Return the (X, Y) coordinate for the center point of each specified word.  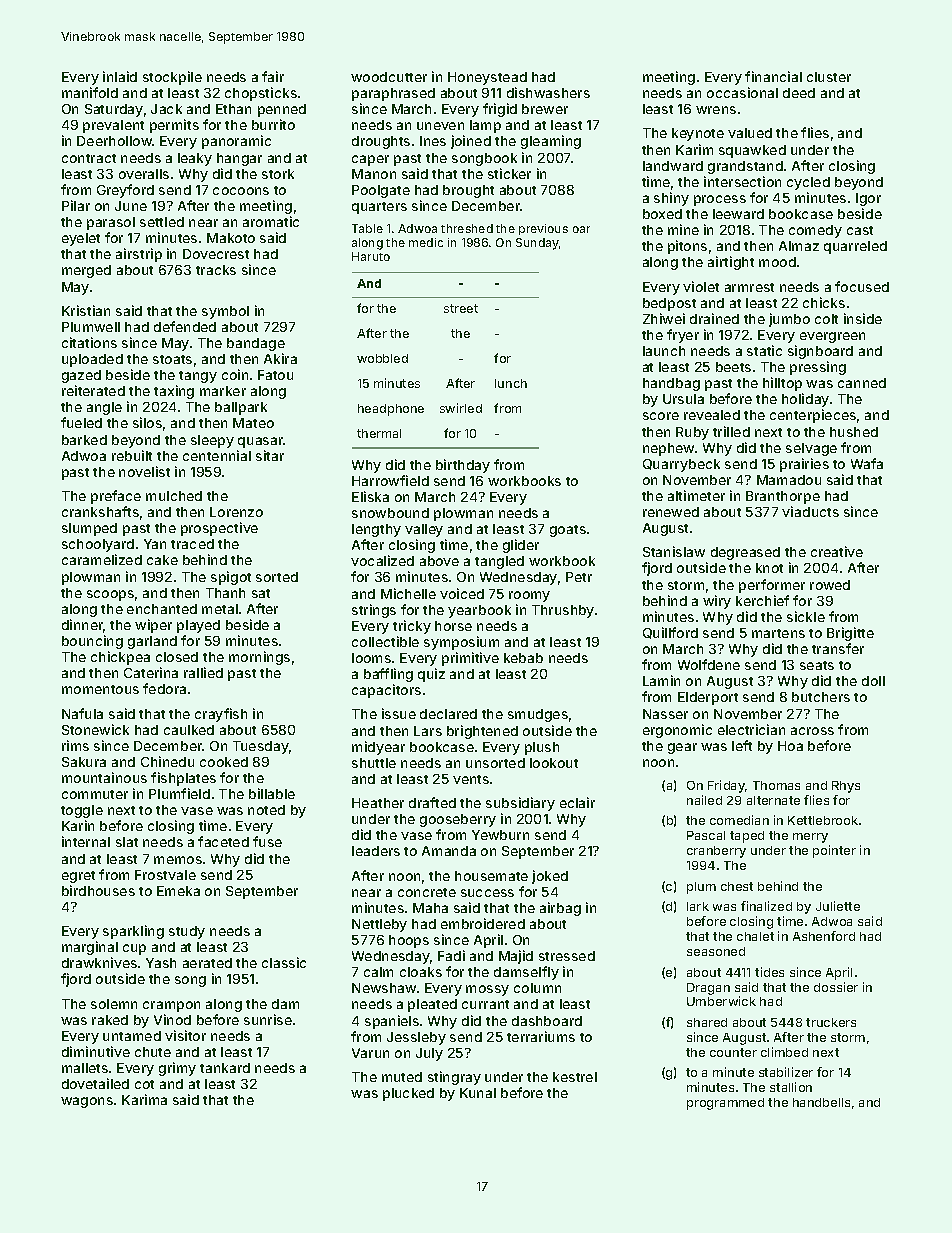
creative (837, 551)
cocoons (241, 191)
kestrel (575, 1077)
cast (860, 230)
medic (426, 242)
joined (471, 142)
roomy (529, 596)
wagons (87, 1102)
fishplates (183, 779)
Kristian (86, 310)
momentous (100, 689)
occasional (742, 92)
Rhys (846, 787)
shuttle (374, 763)
